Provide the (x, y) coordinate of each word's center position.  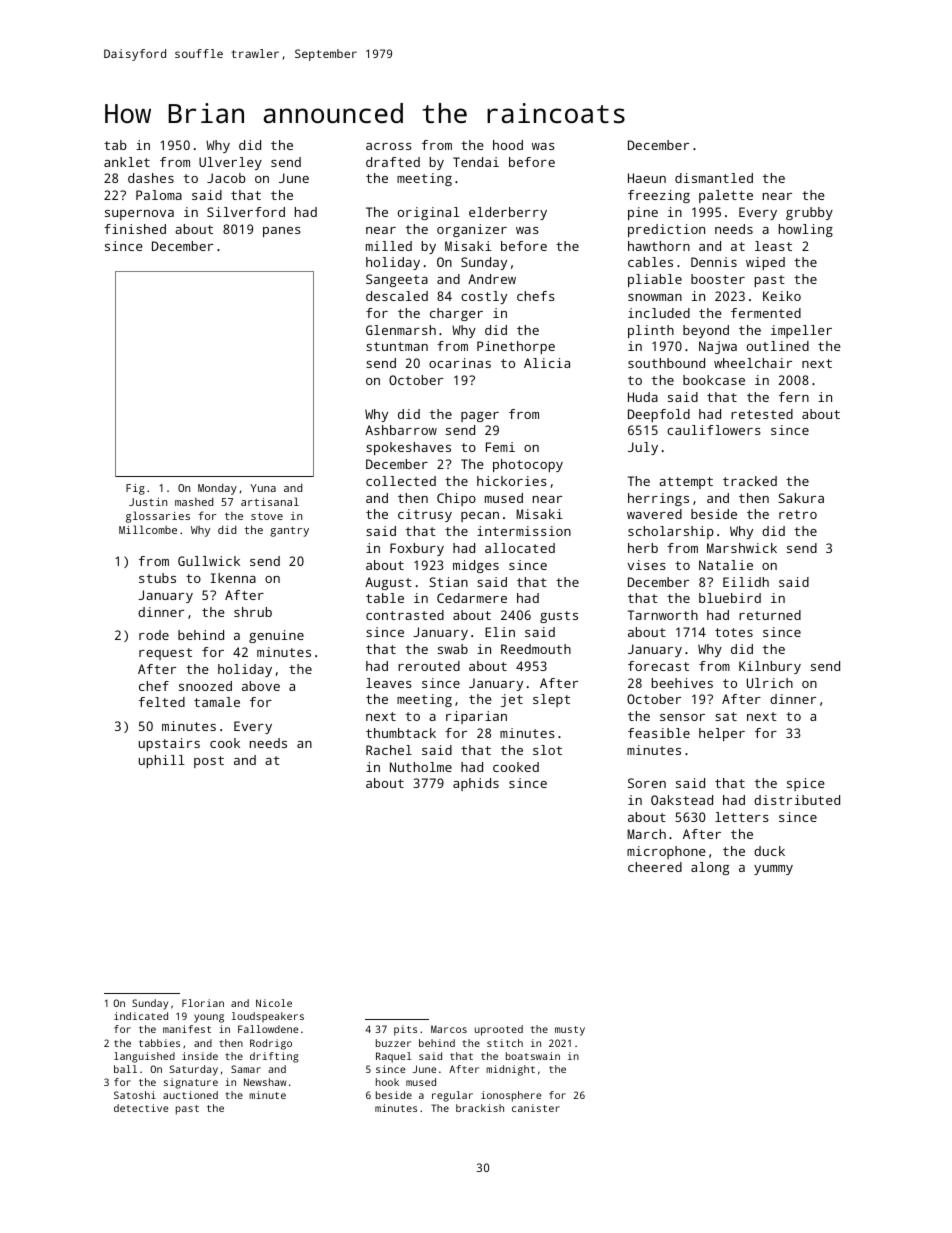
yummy (773, 870)
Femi (500, 447)
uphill (162, 761)
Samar (246, 1069)
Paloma (159, 195)
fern (794, 397)
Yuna (263, 488)
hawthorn (659, 246)
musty (570, 1031)
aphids (476, 784)
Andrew (492, 279)
